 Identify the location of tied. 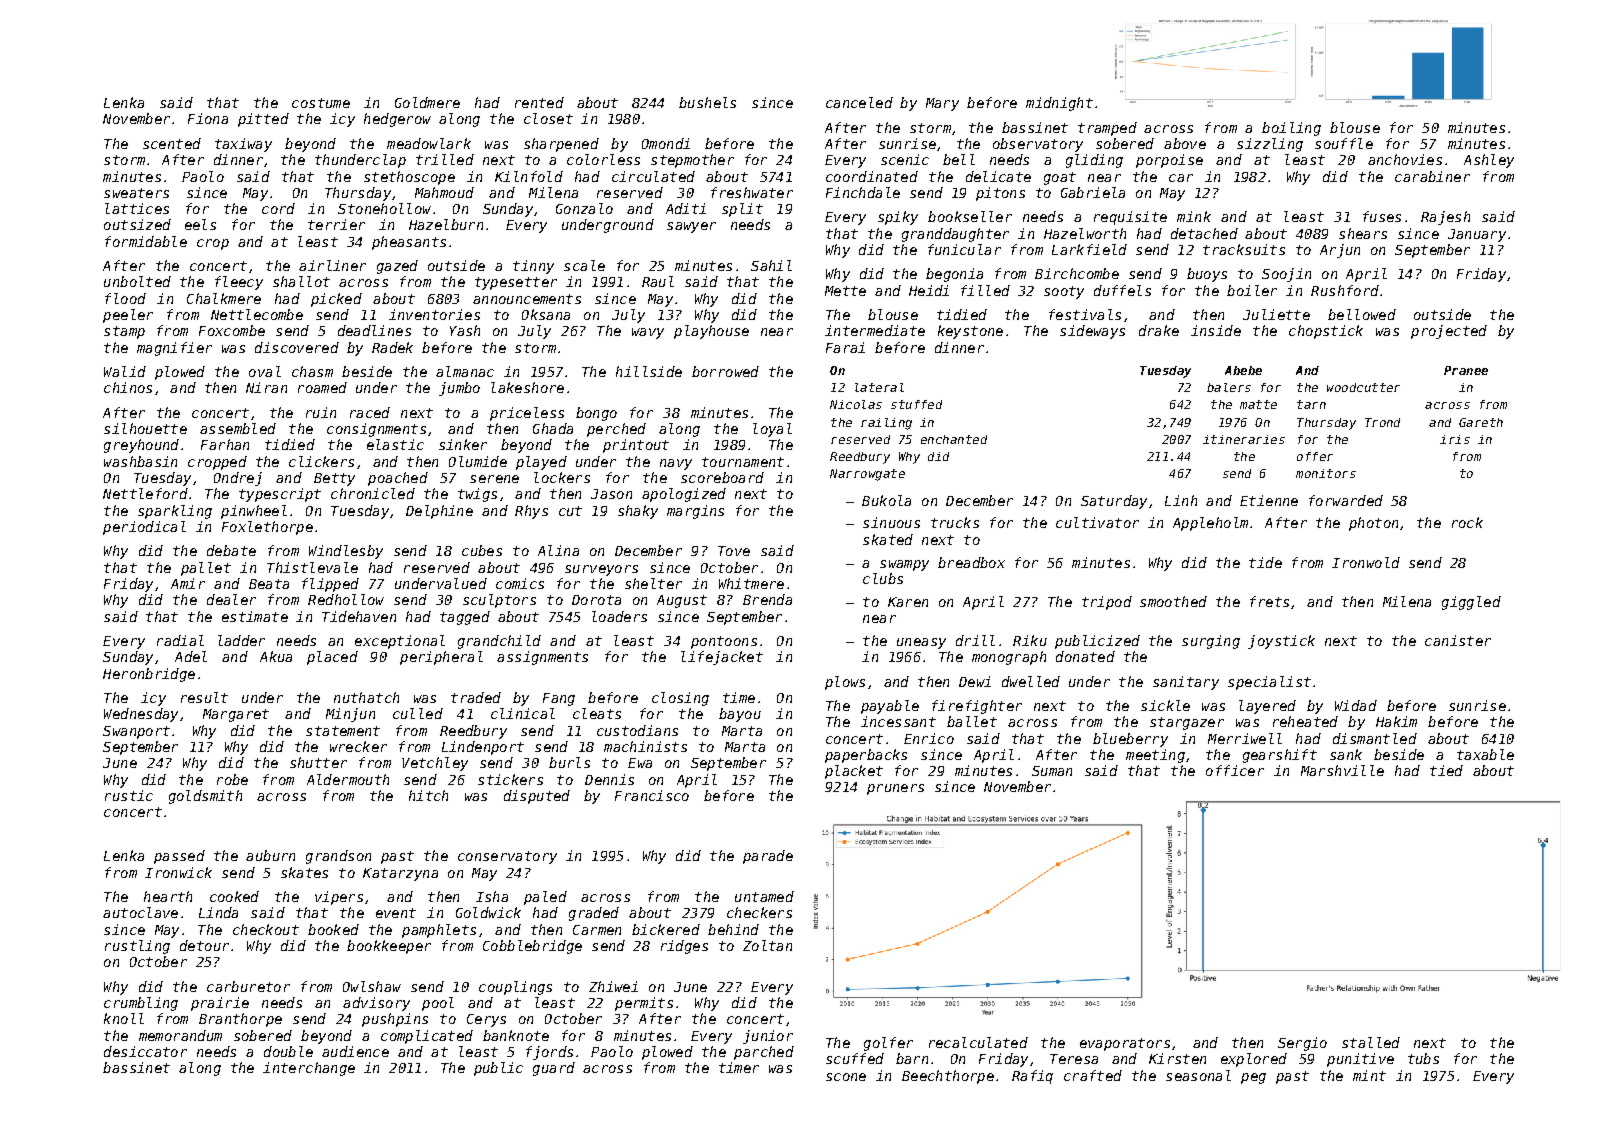
(1446, 770).
